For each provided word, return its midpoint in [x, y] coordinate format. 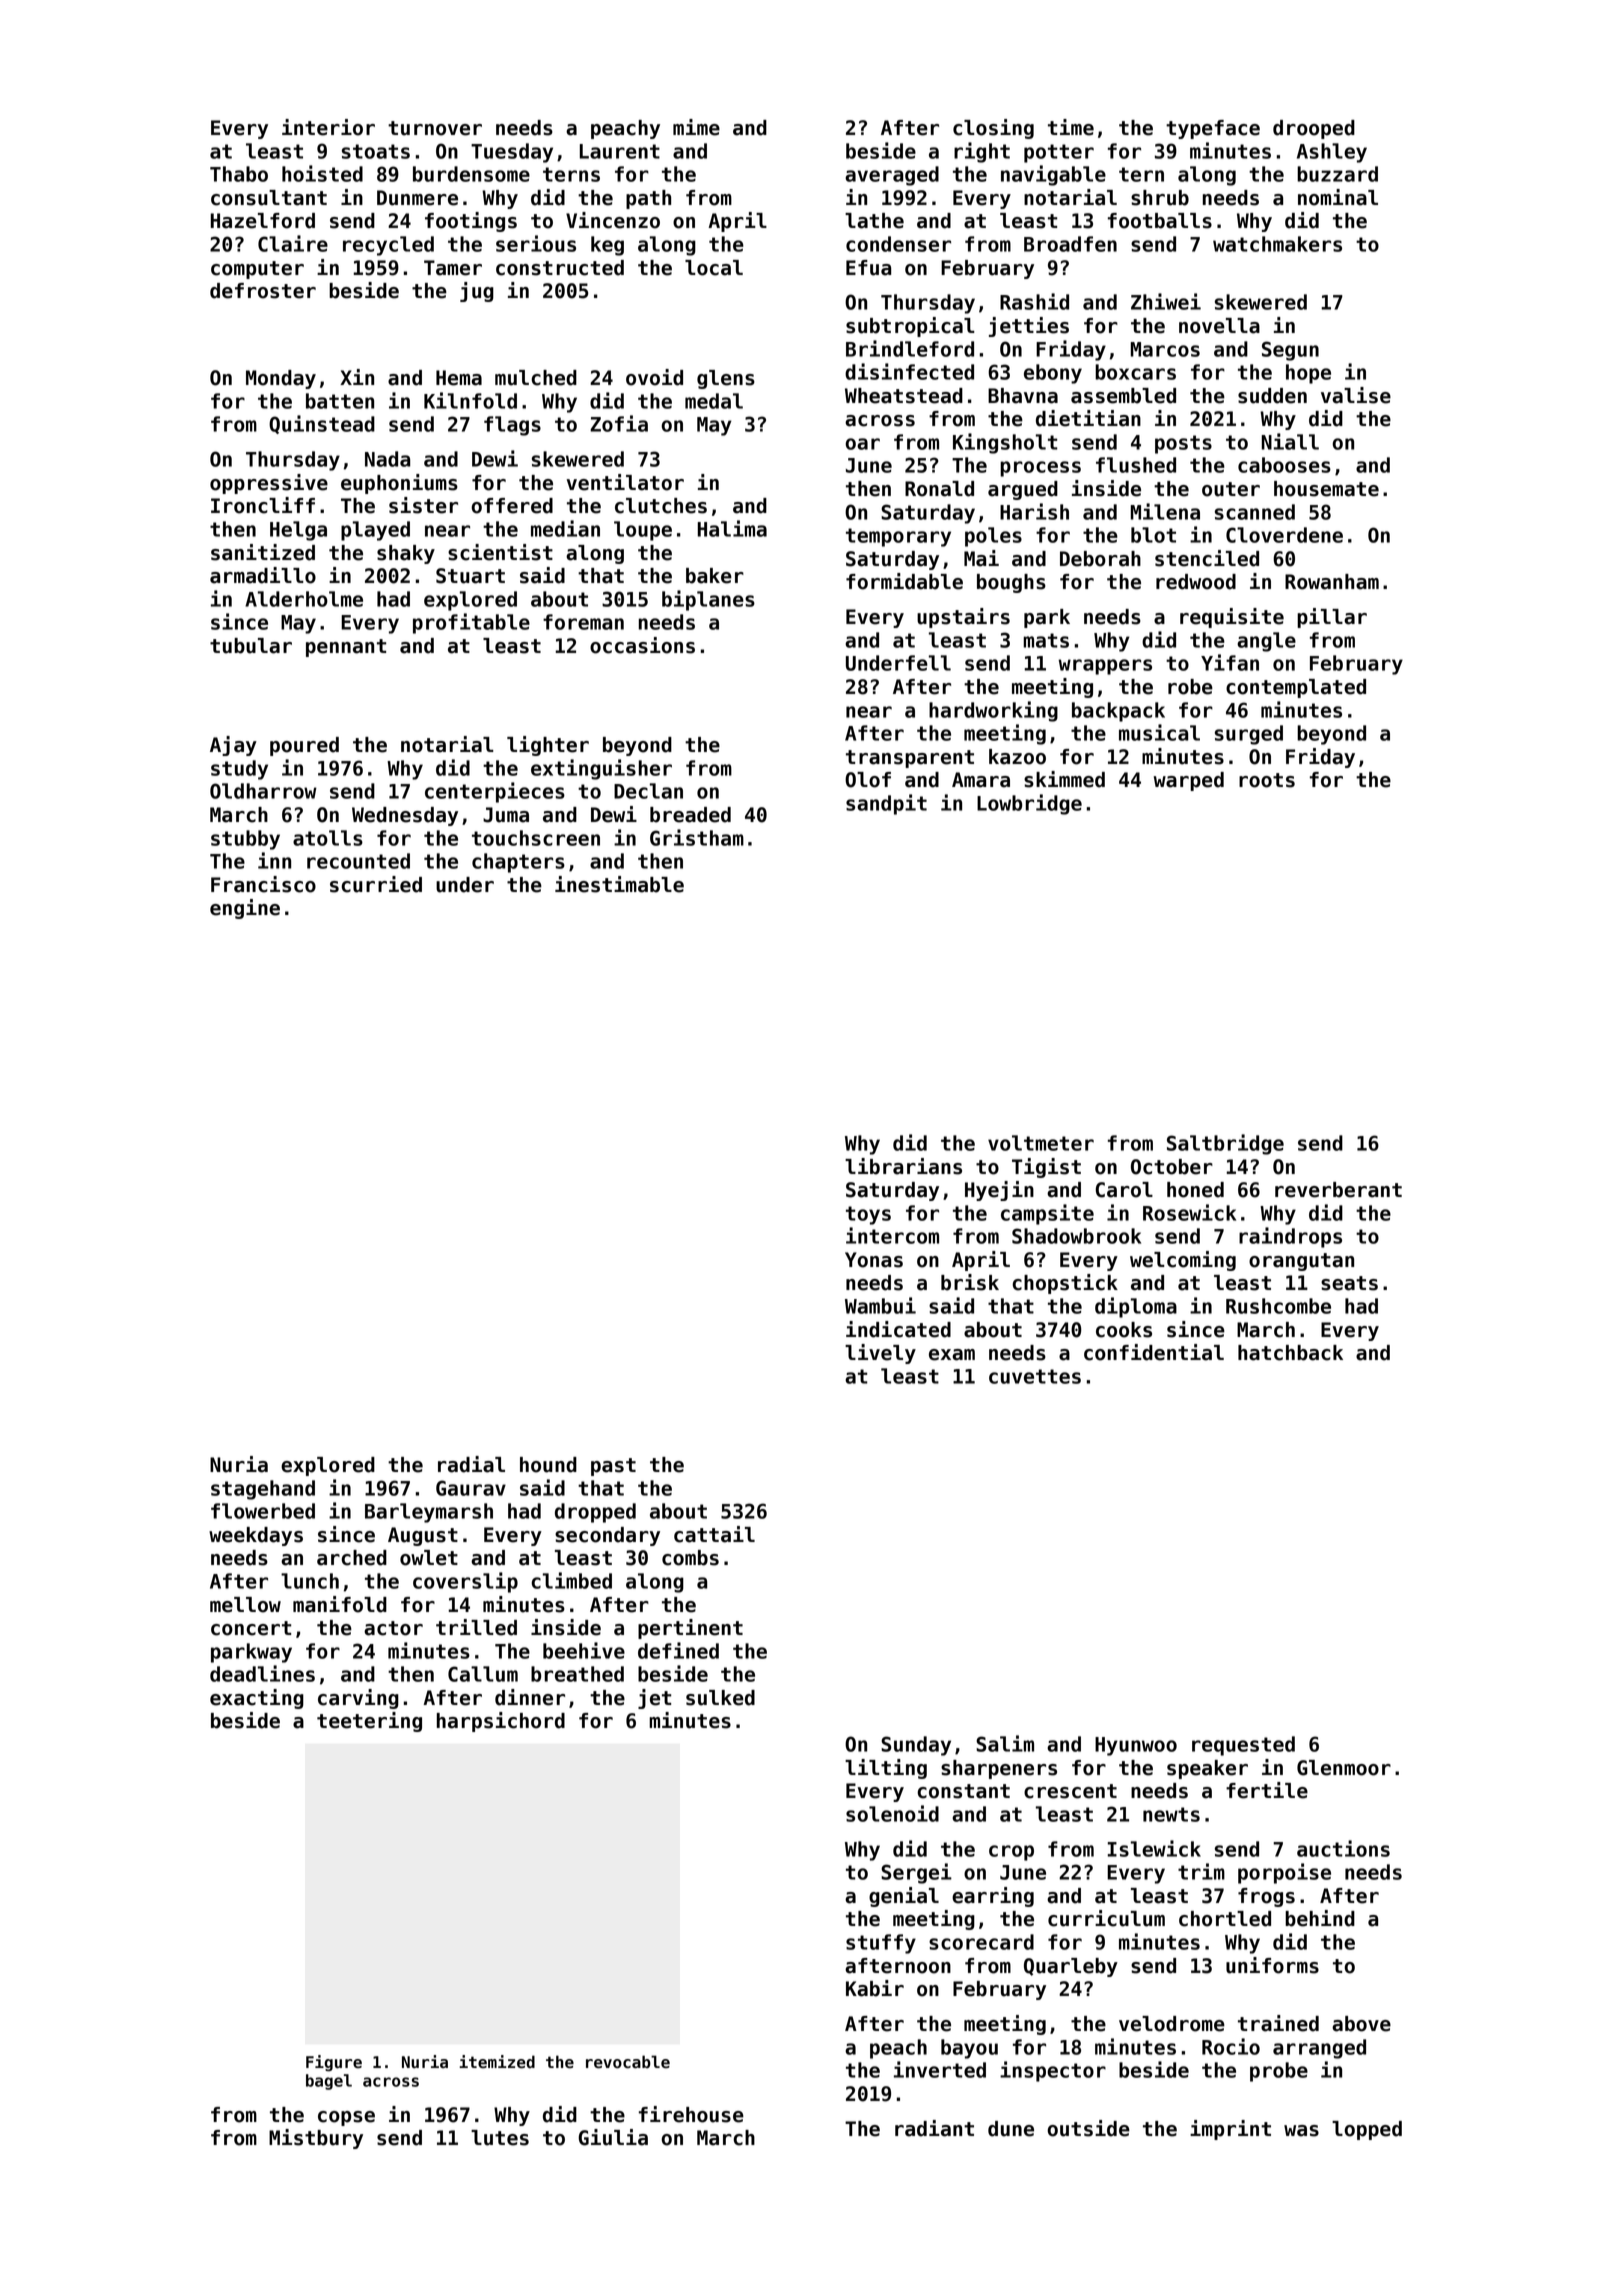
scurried [376, 884]
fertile [1267, 1790]
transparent [910, 759]
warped [1189, 781]
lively [880, 1354]
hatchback [1290, 1353]
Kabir [875, 1988]
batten [340, 401]
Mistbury [316, 2139]
